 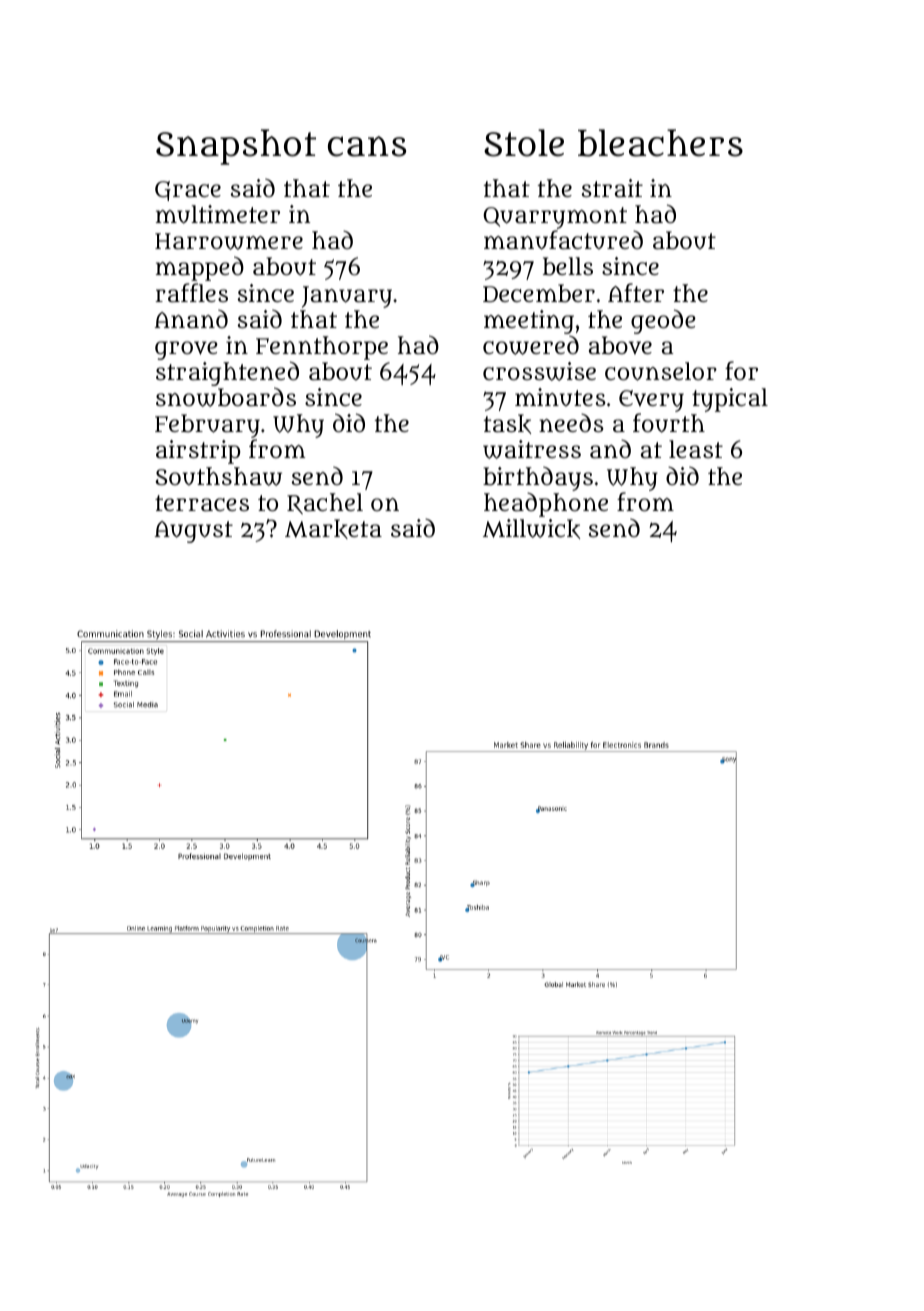 What do you see at coordinates (539, 371) in the image?
I see `crosswise` at bounding box center [539, 371].
